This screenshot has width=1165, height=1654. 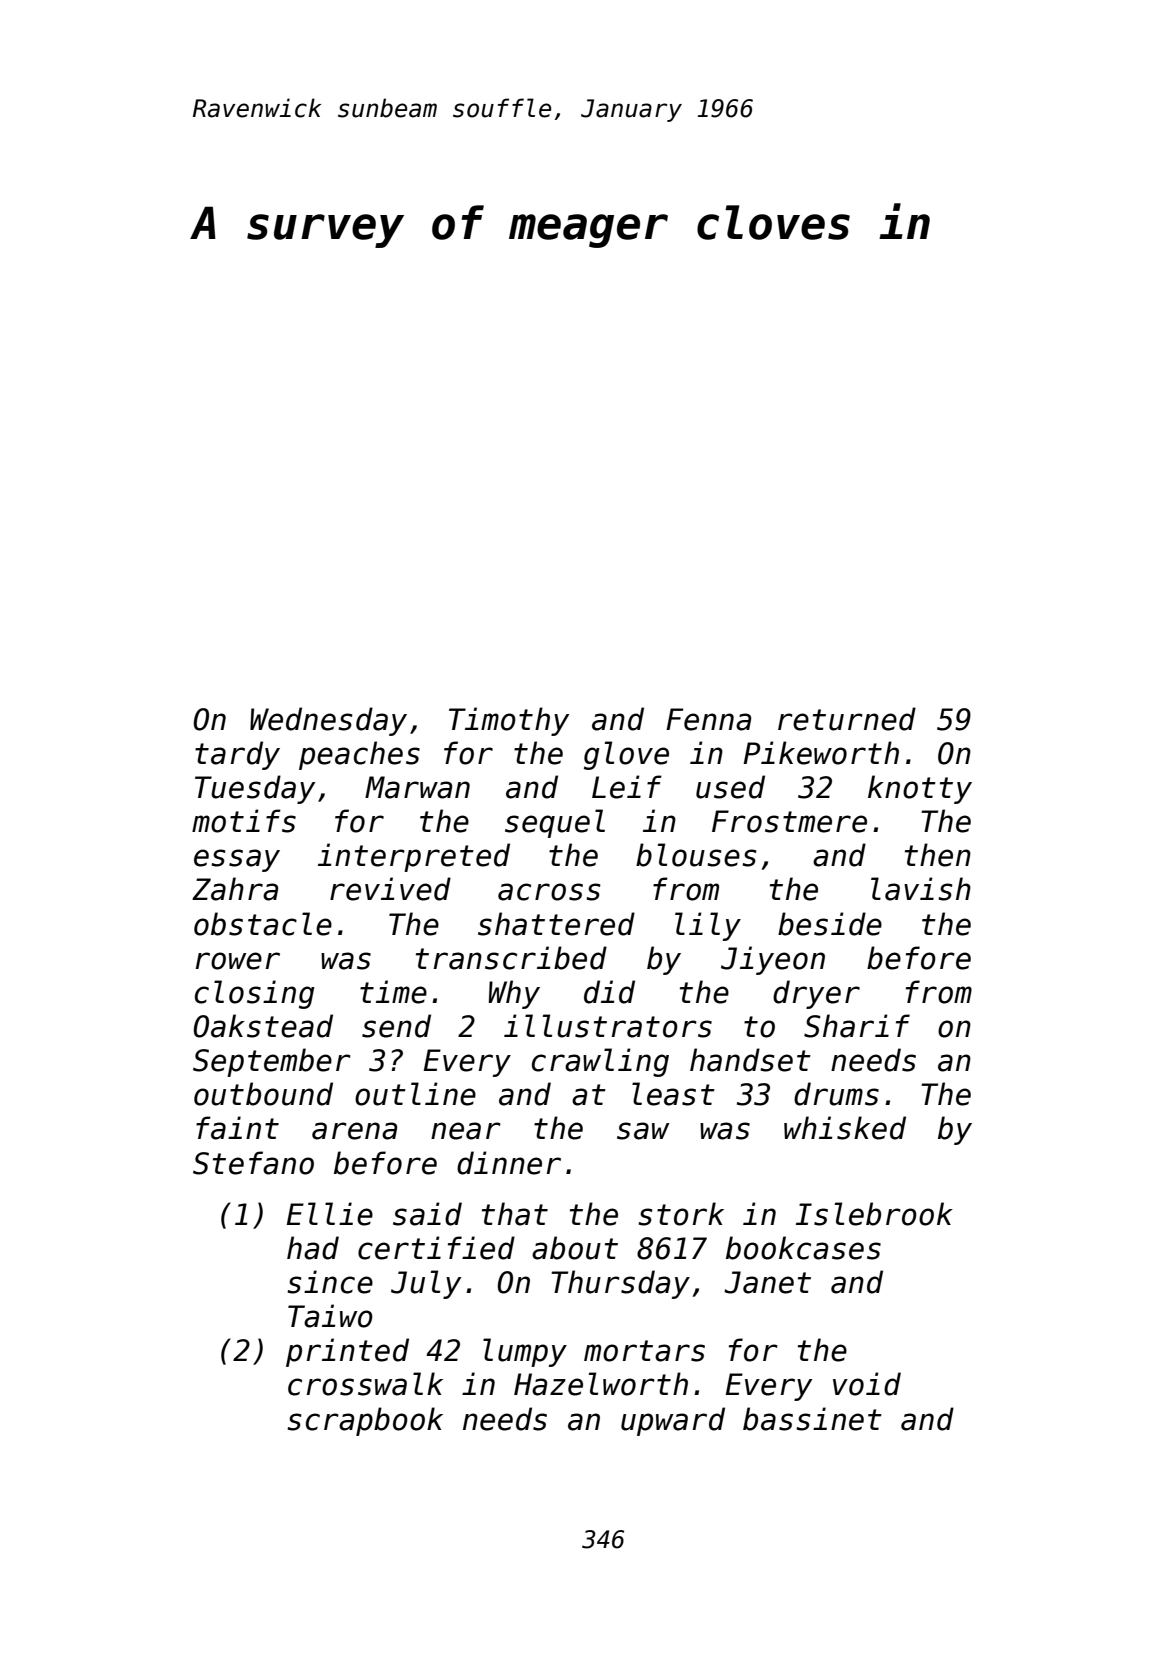 What do you see at coordinates (750, 1060) in the screenshot?
I see `handset` at bounding box center [750, 1060].
